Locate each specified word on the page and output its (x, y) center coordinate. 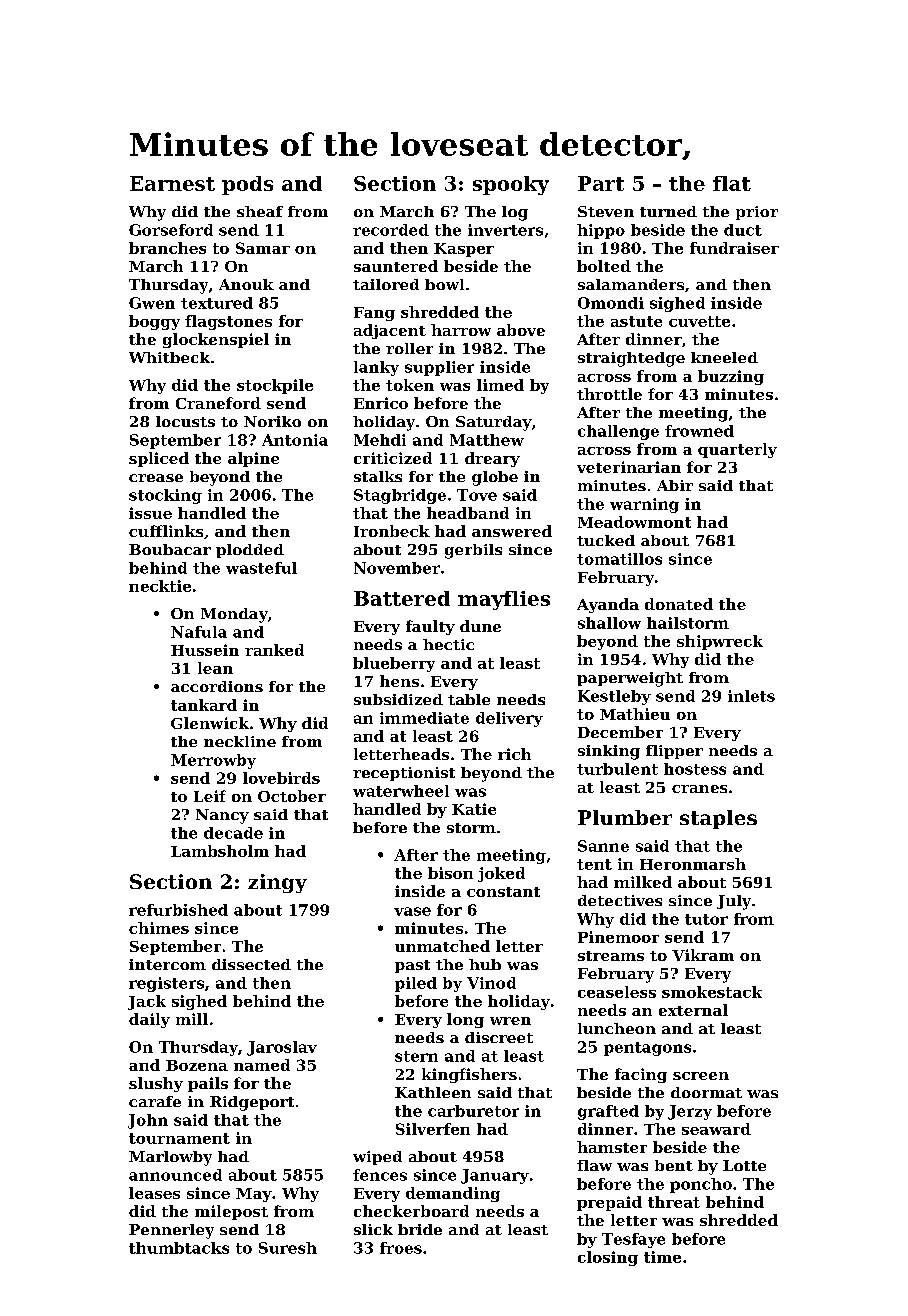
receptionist (404, 774)
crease (156, 478)
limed (500, 385)
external (693, 1010)
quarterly (737, 450)
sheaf (260, 211)
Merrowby (213, 761)
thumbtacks (179, 1248)
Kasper (464, 250)
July (734, 902)
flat (732, 183)
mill (192, 1019)
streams (611, 956)
